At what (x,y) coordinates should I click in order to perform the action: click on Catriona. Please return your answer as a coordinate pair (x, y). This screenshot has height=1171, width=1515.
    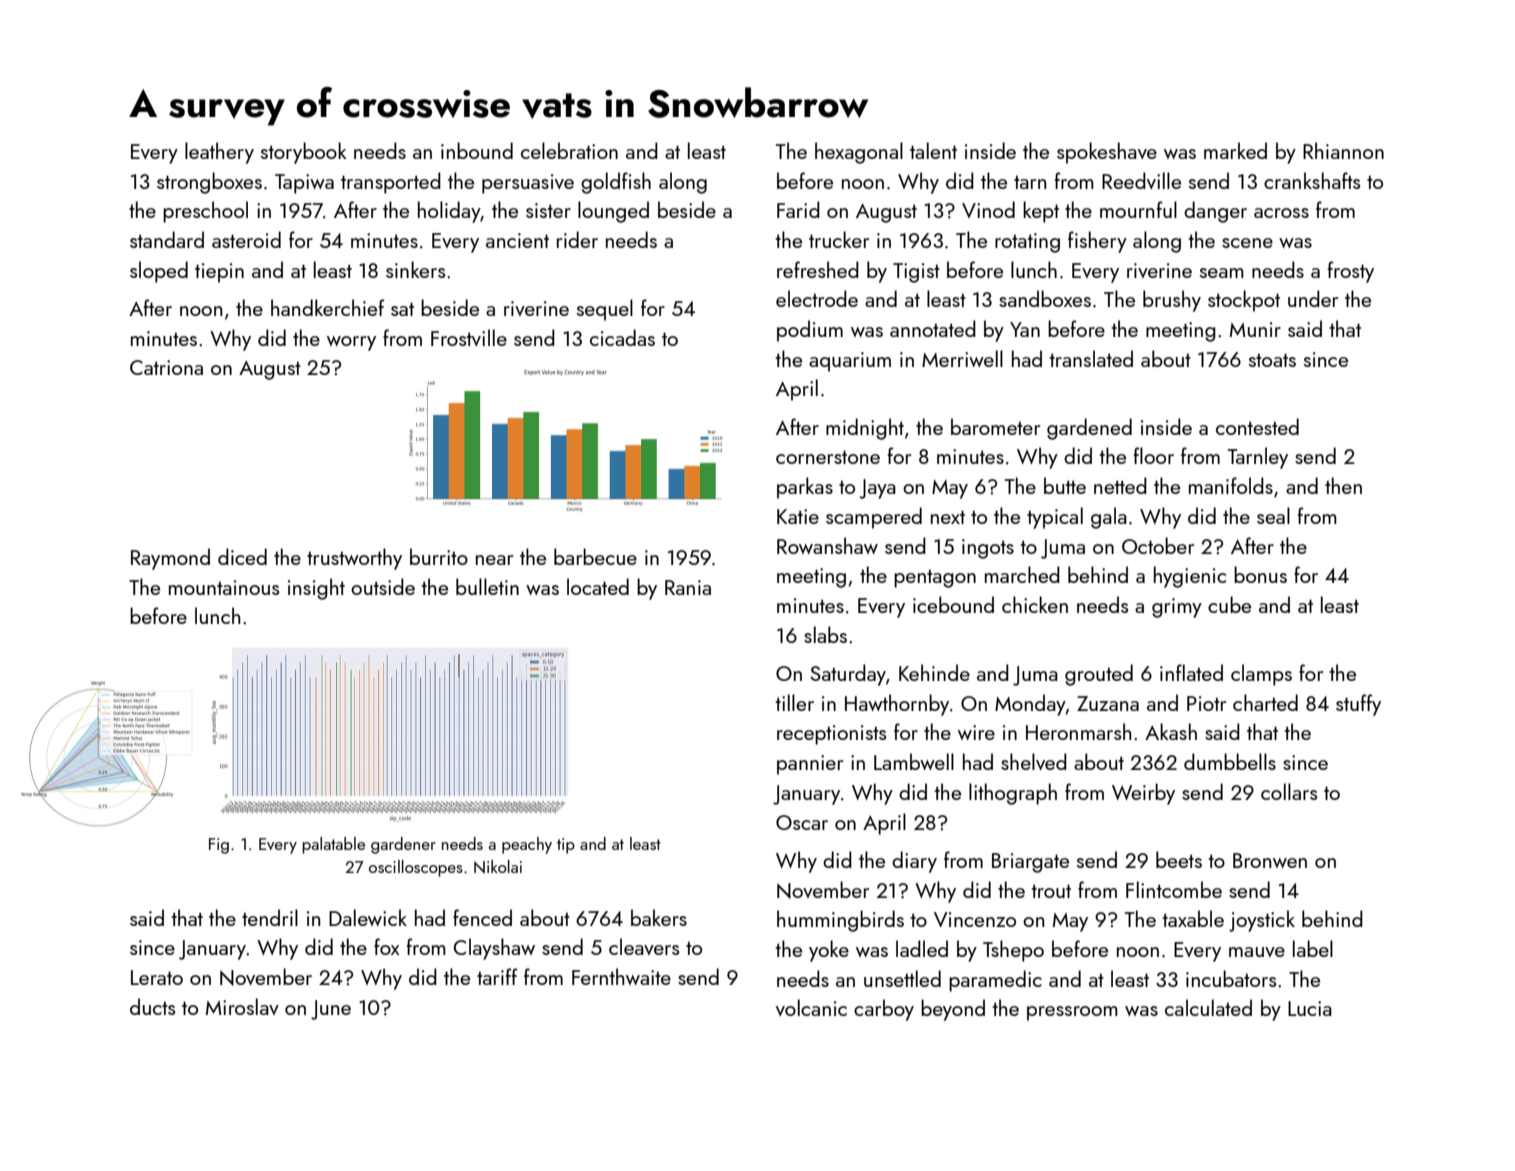
    Looking at the image, I should click on (166, 367).
